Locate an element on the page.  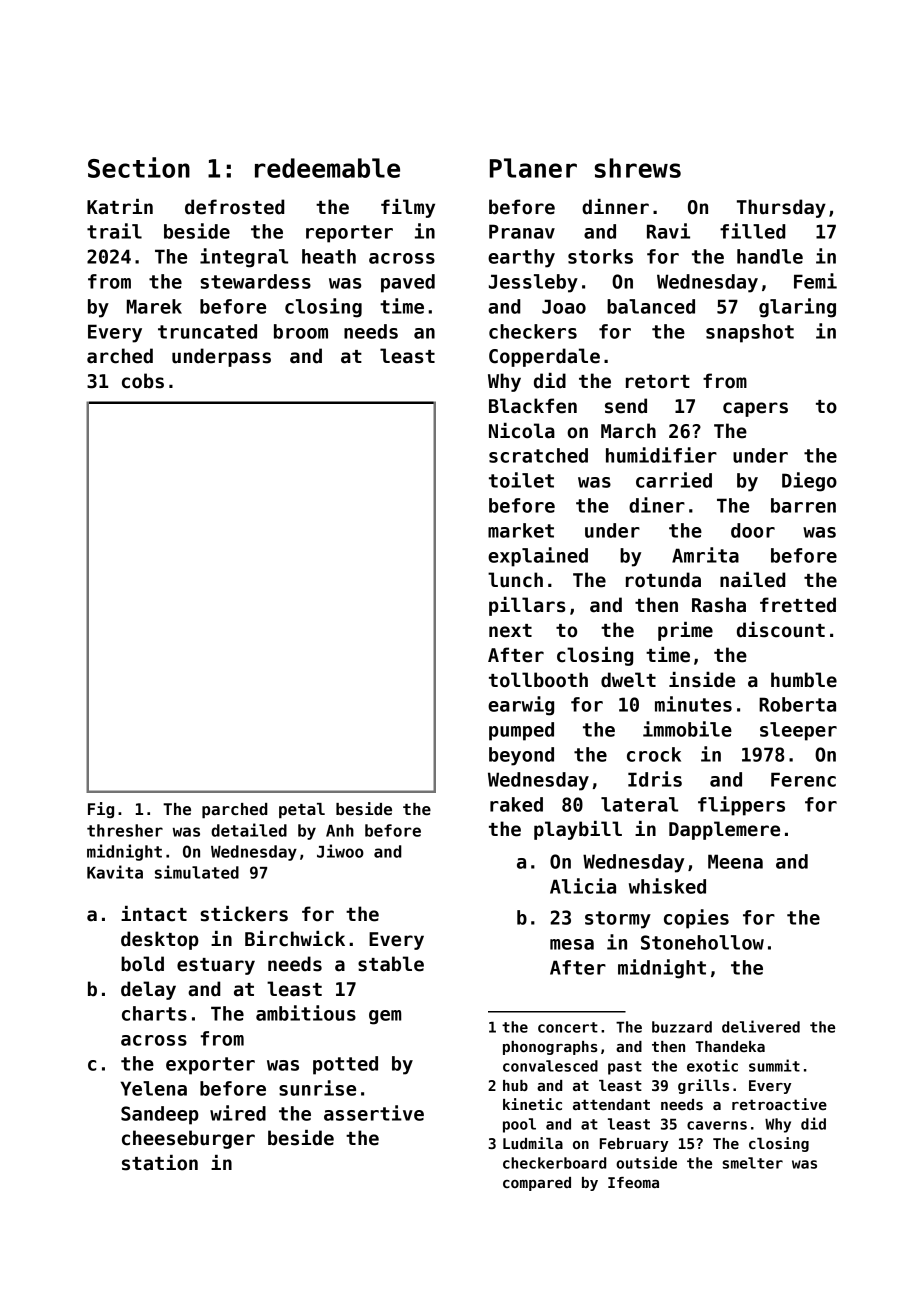
simulated is located at coordinates (197, 872).
